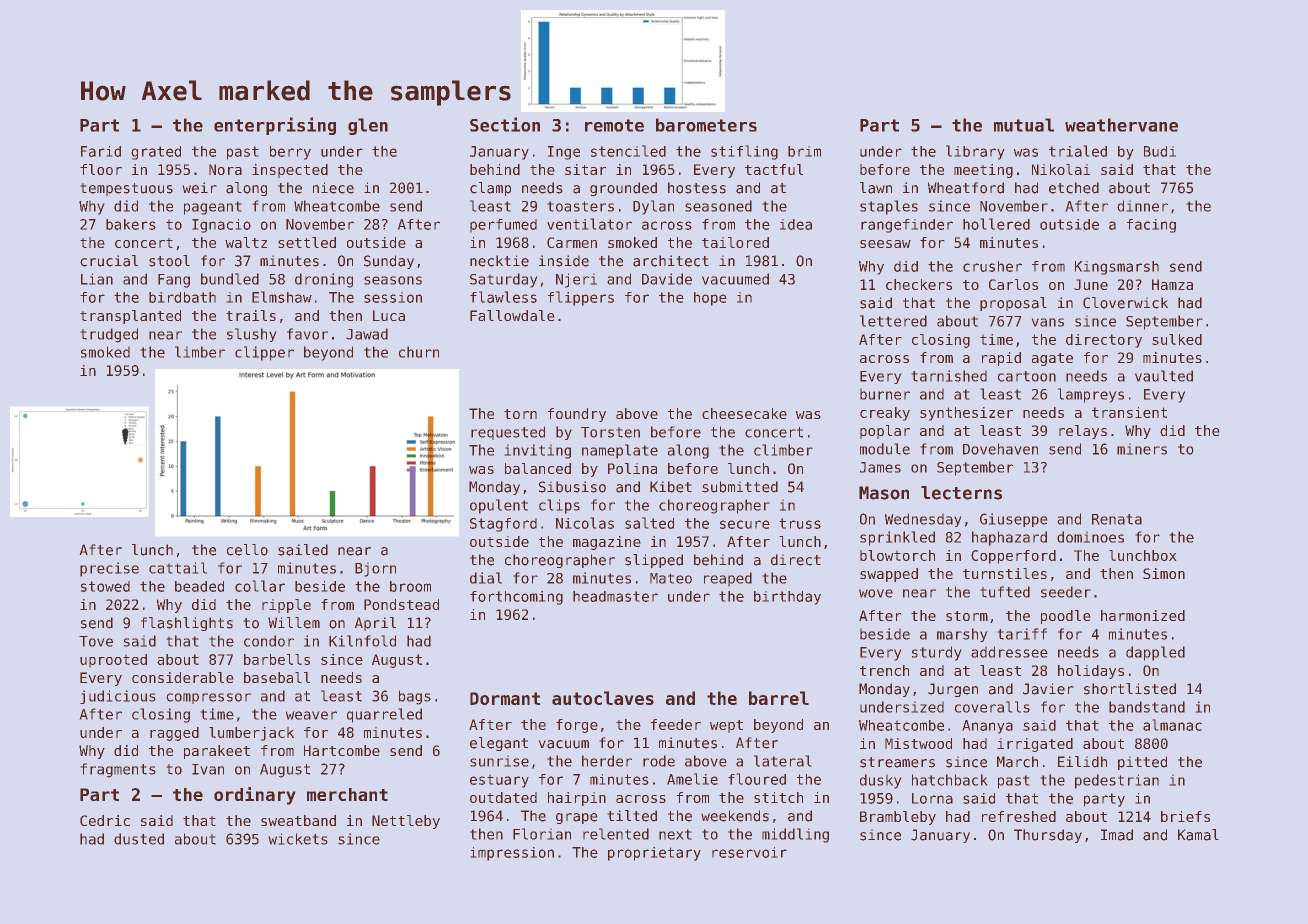 Image resolution: width=1308 pixels, height=924 pixels. I want to click on grated, so click(156, 153).
